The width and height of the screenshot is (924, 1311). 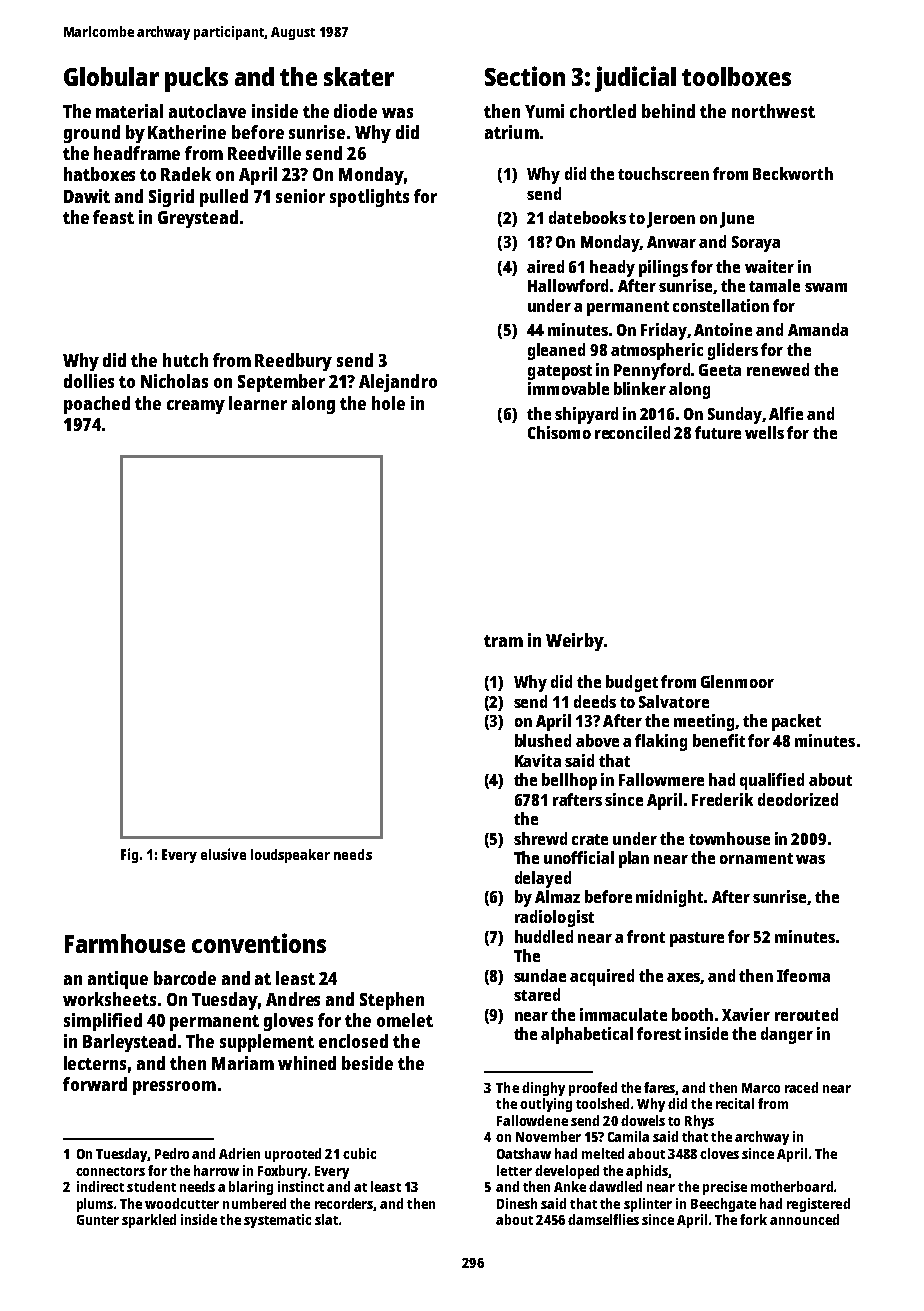 I want to click on diode, so click(x=355, y=111).
